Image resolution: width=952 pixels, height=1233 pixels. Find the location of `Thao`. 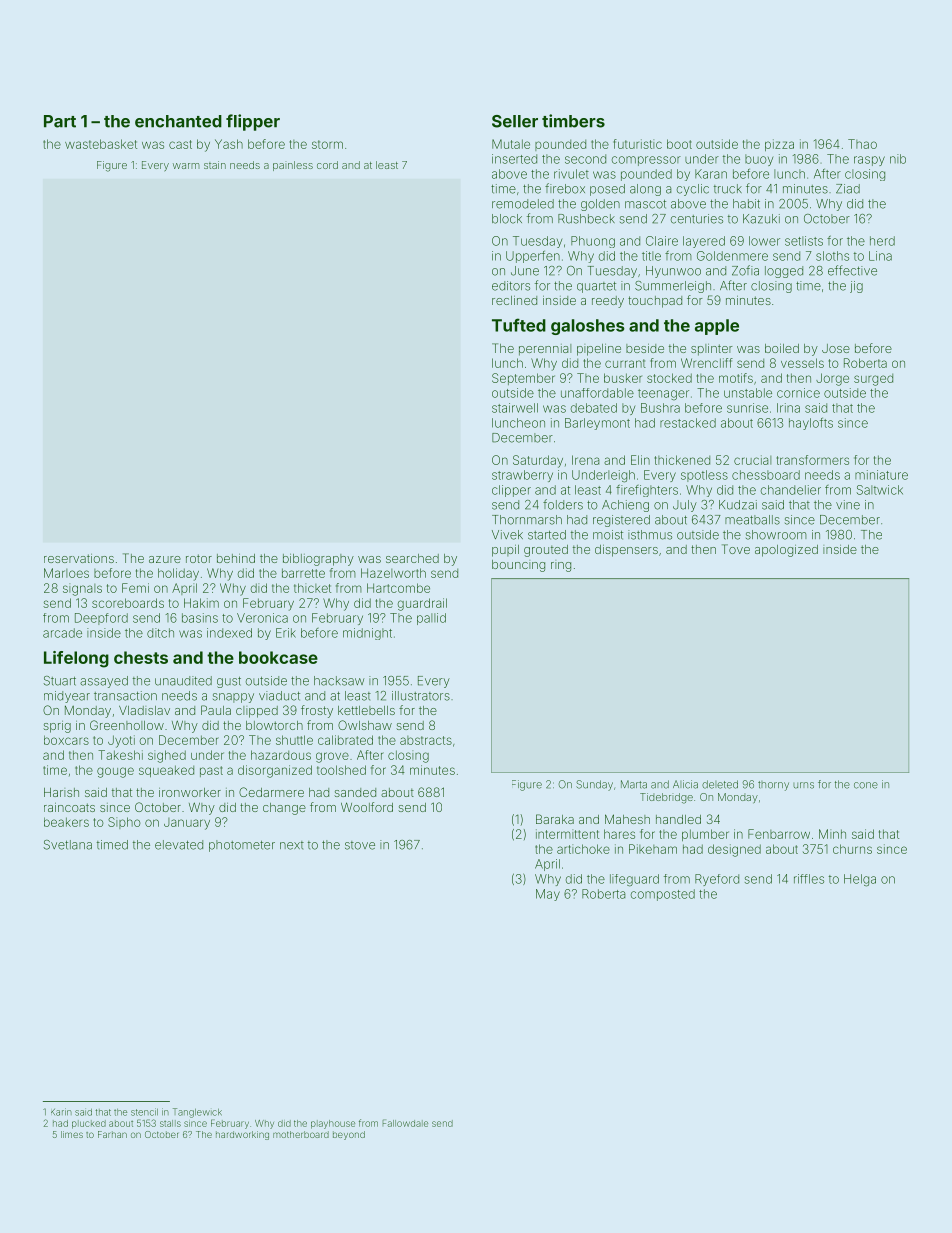

Thao is located at coordinates (862, 144).
